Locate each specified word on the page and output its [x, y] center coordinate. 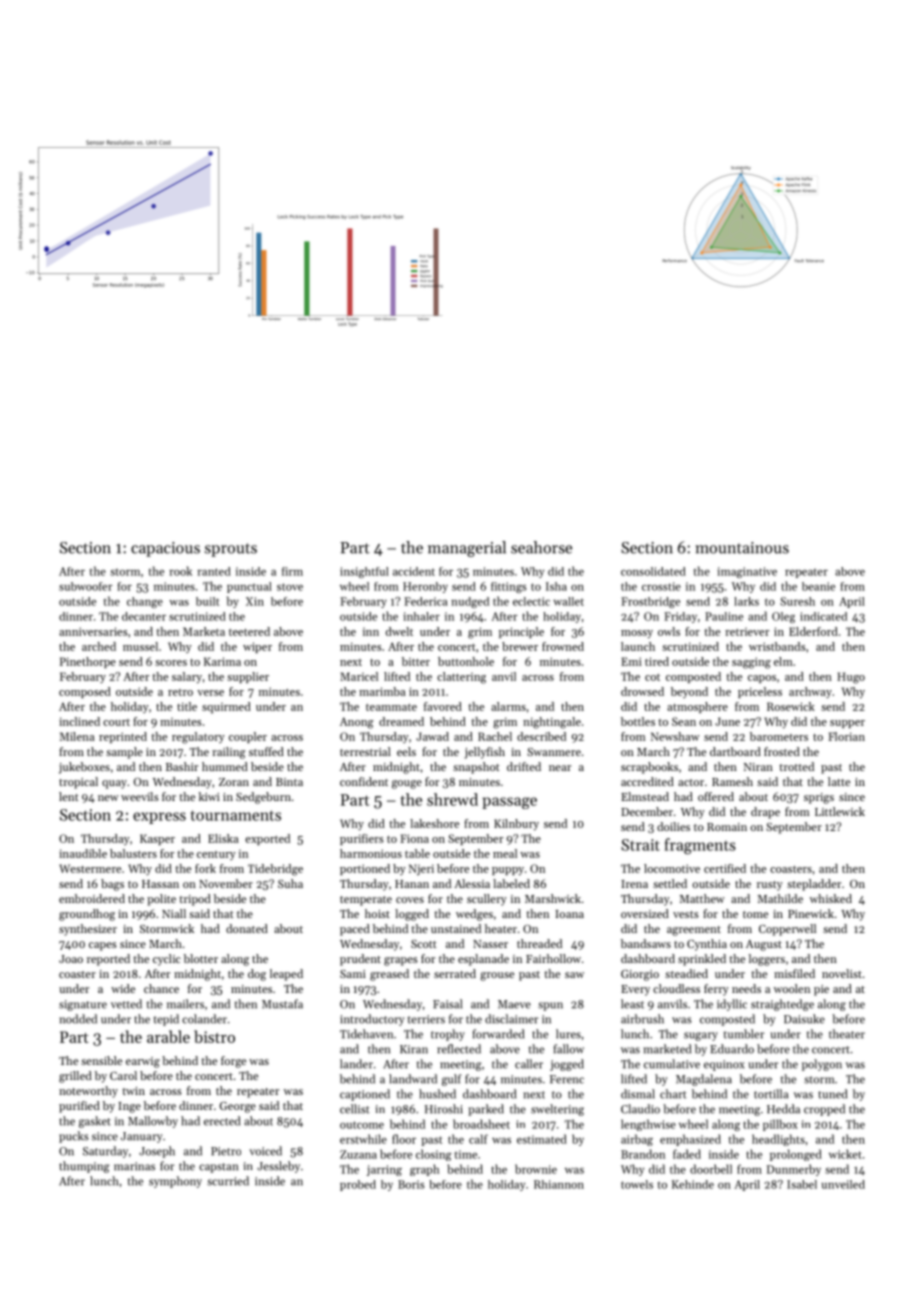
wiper [257, 647]
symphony [175, 1182]
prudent [360, 960]
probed [358, 1185]
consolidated [653, 571]
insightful [364, 572]
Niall [174, 913]
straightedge [782, 1005]
